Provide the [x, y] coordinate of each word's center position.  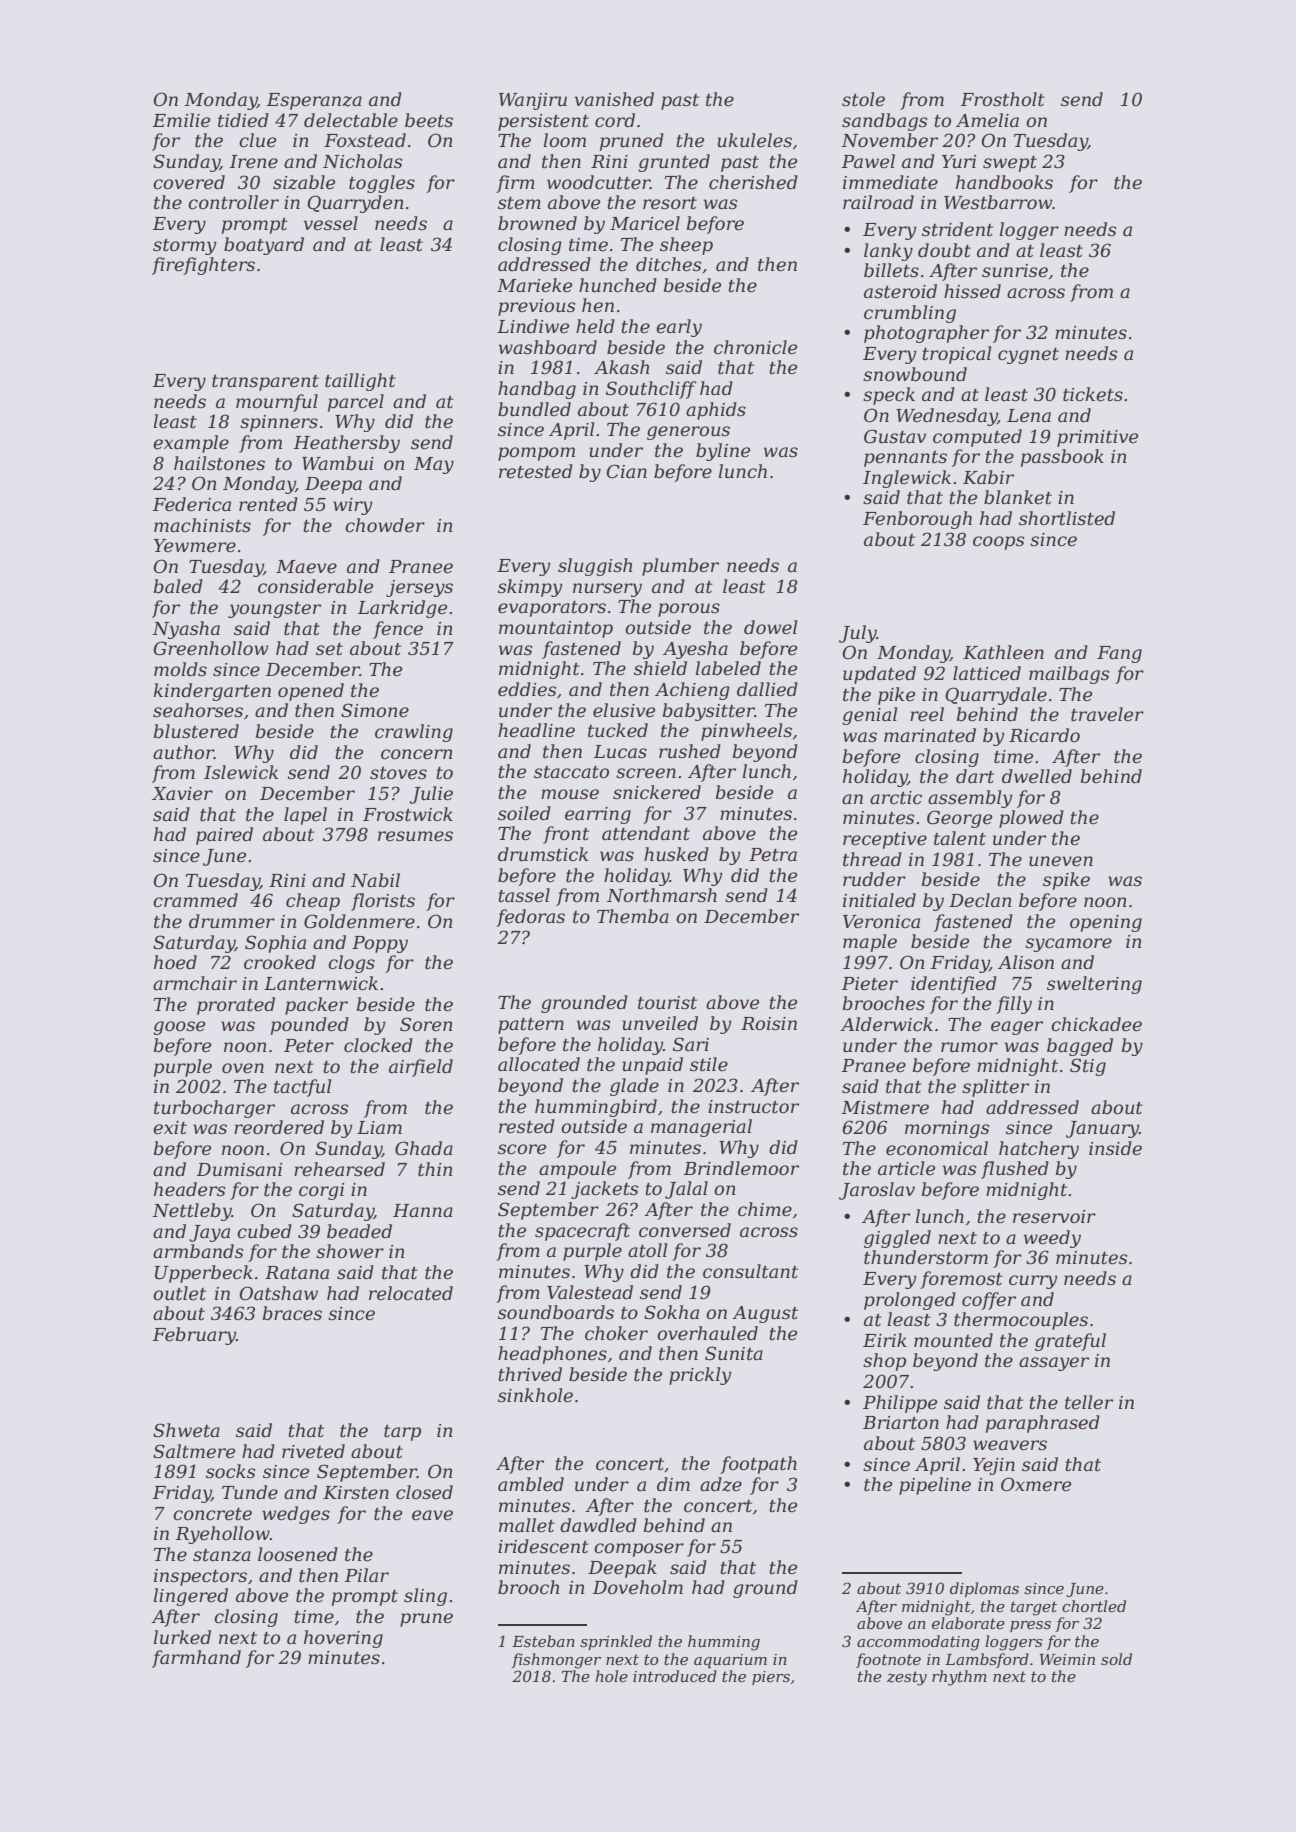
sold [1116, 1659]
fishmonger [556, 1661]
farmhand [196, 1659]
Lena [1029, 416]
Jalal [686, 1190]
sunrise [1015, 271]
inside [1115, 1148]
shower [350, 1251]
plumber [680, 567]
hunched [618, 285]
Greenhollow [211, 648]
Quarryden [355, 204]
